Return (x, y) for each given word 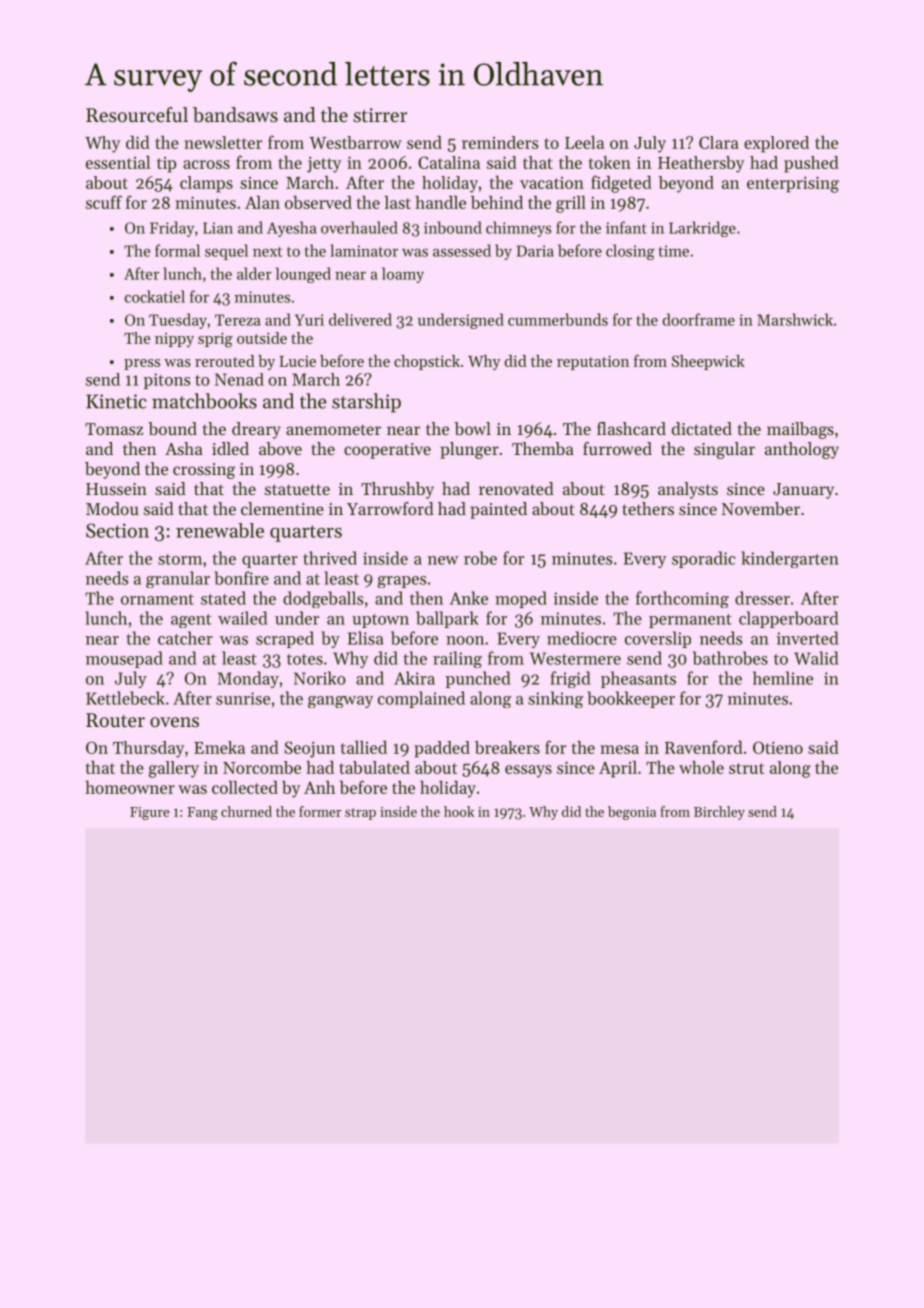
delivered (360, 319)
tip (166, 165)
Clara (719, 142)
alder (254, 273)
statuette (297, 489)
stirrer (380, 115)
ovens (174, 722)
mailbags (800, 430)
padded (442, 749)
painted (498, 510)
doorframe (698, 319)
